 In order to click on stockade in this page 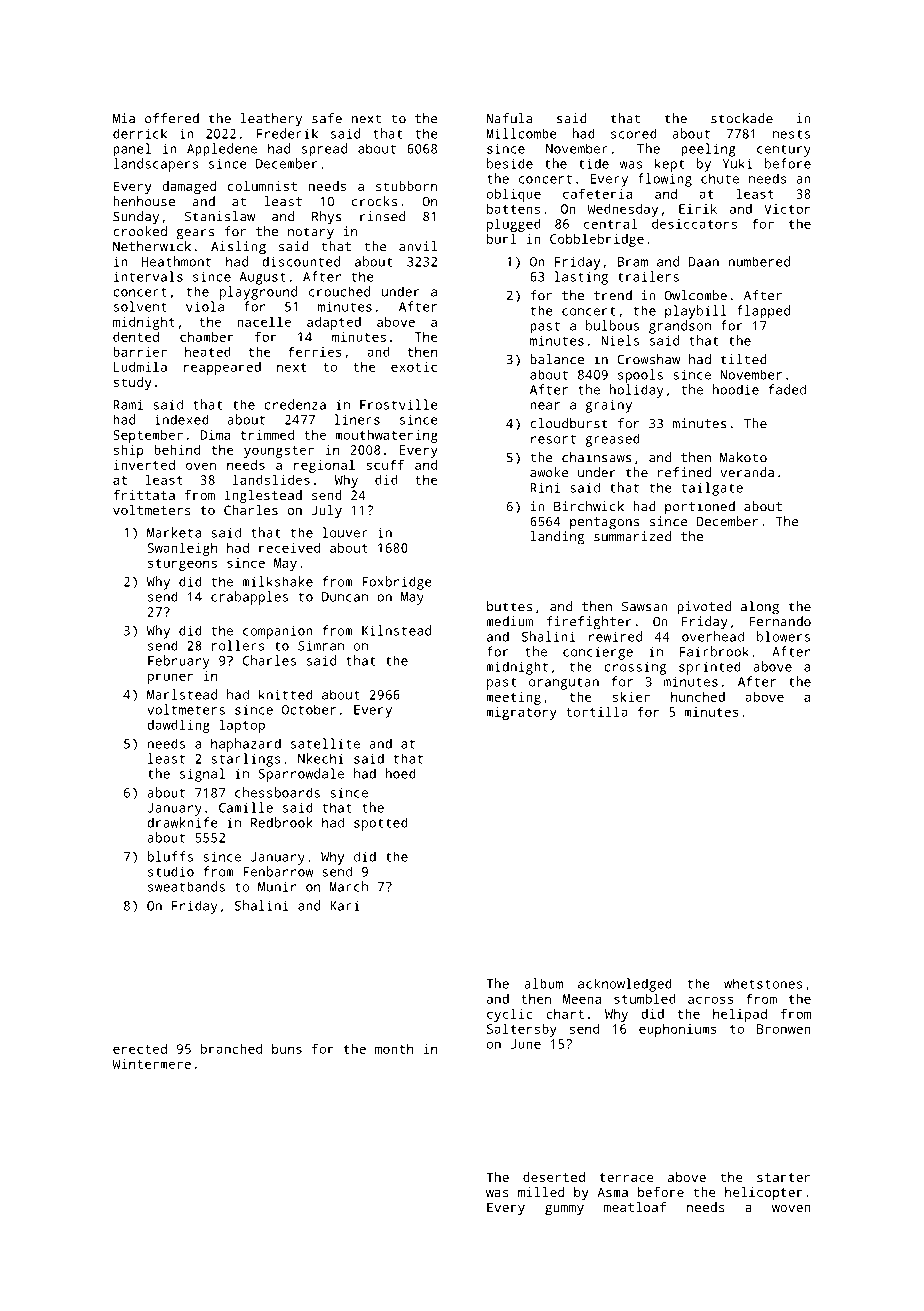, I will do `click(742, 118)`.
